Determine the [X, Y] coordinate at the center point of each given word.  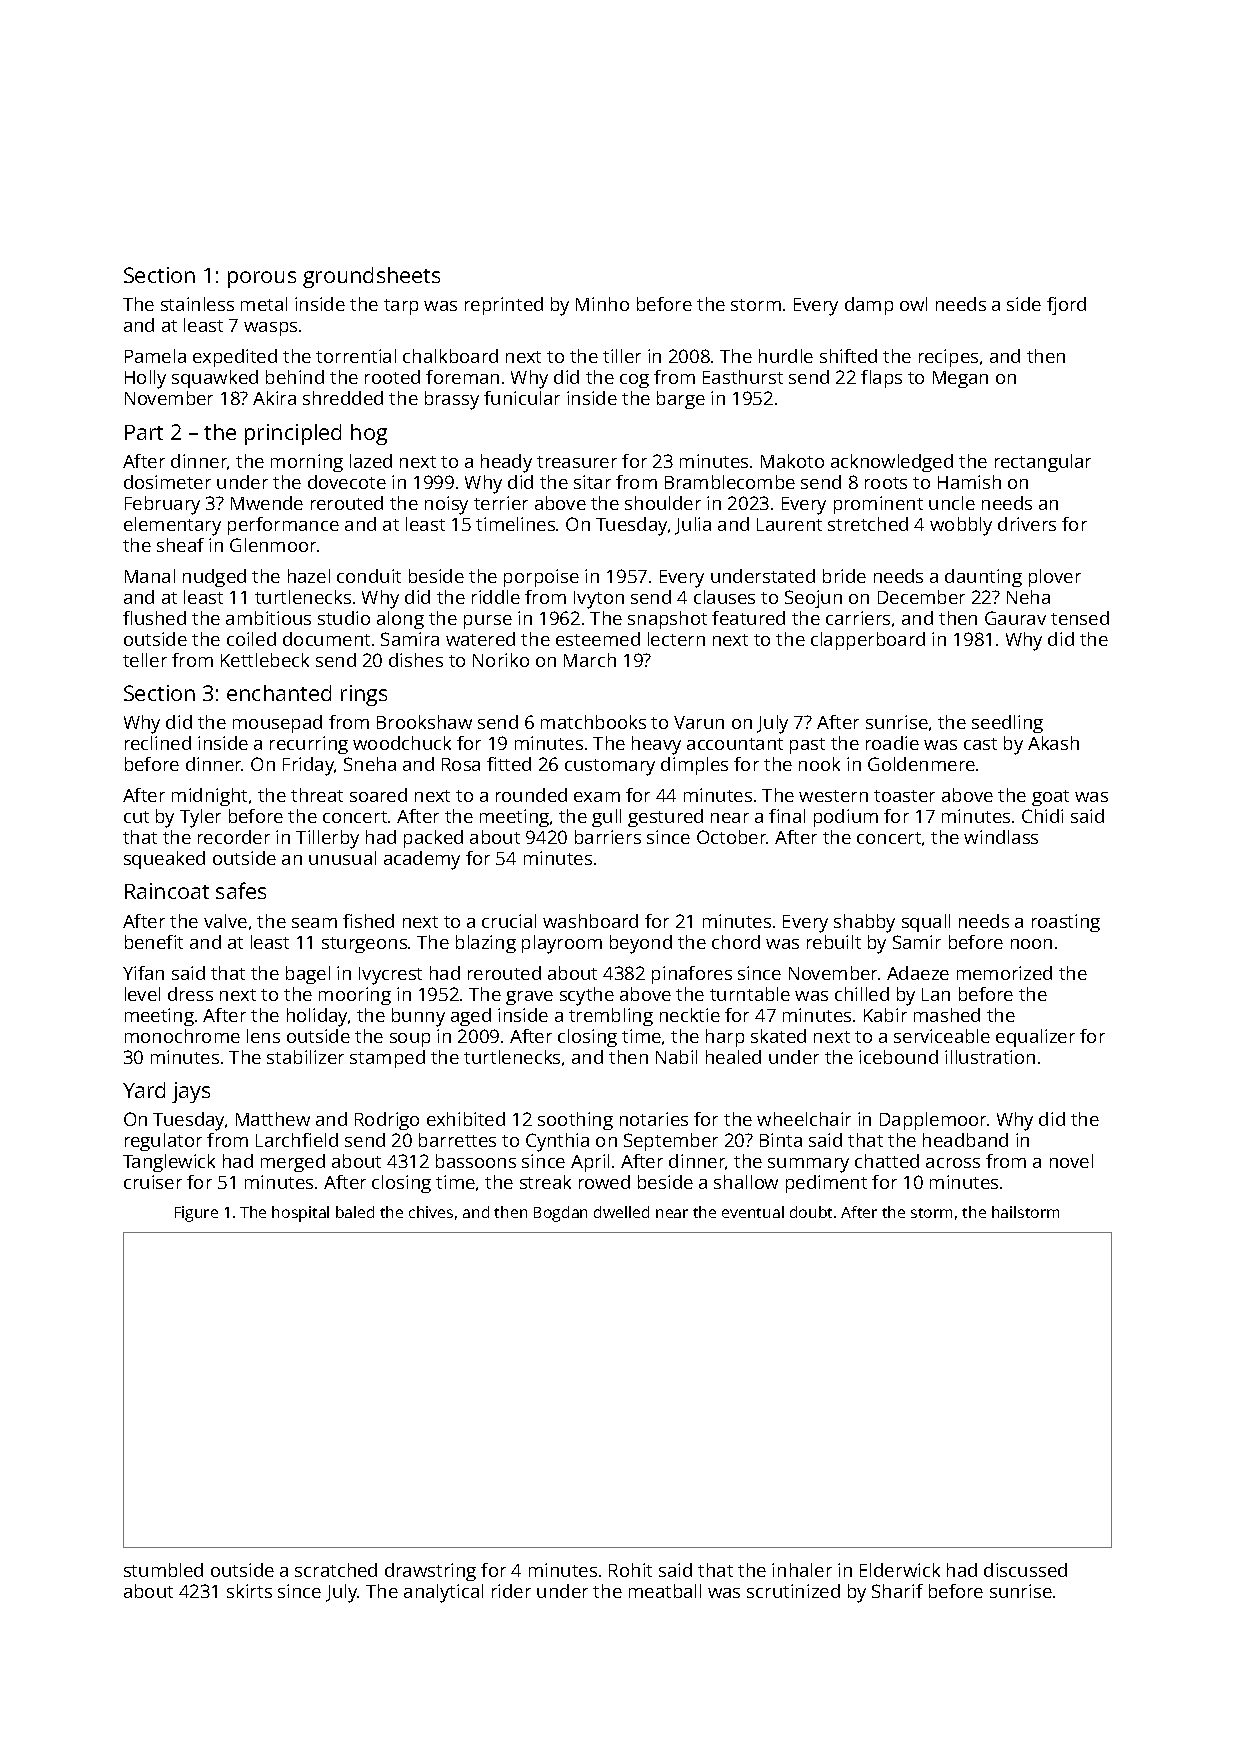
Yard [144, 1090]
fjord [1066, 306]
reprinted [504, 306]
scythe [587, 996]
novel [1071, 1161]
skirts [249, 1591]
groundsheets [371, 277]
